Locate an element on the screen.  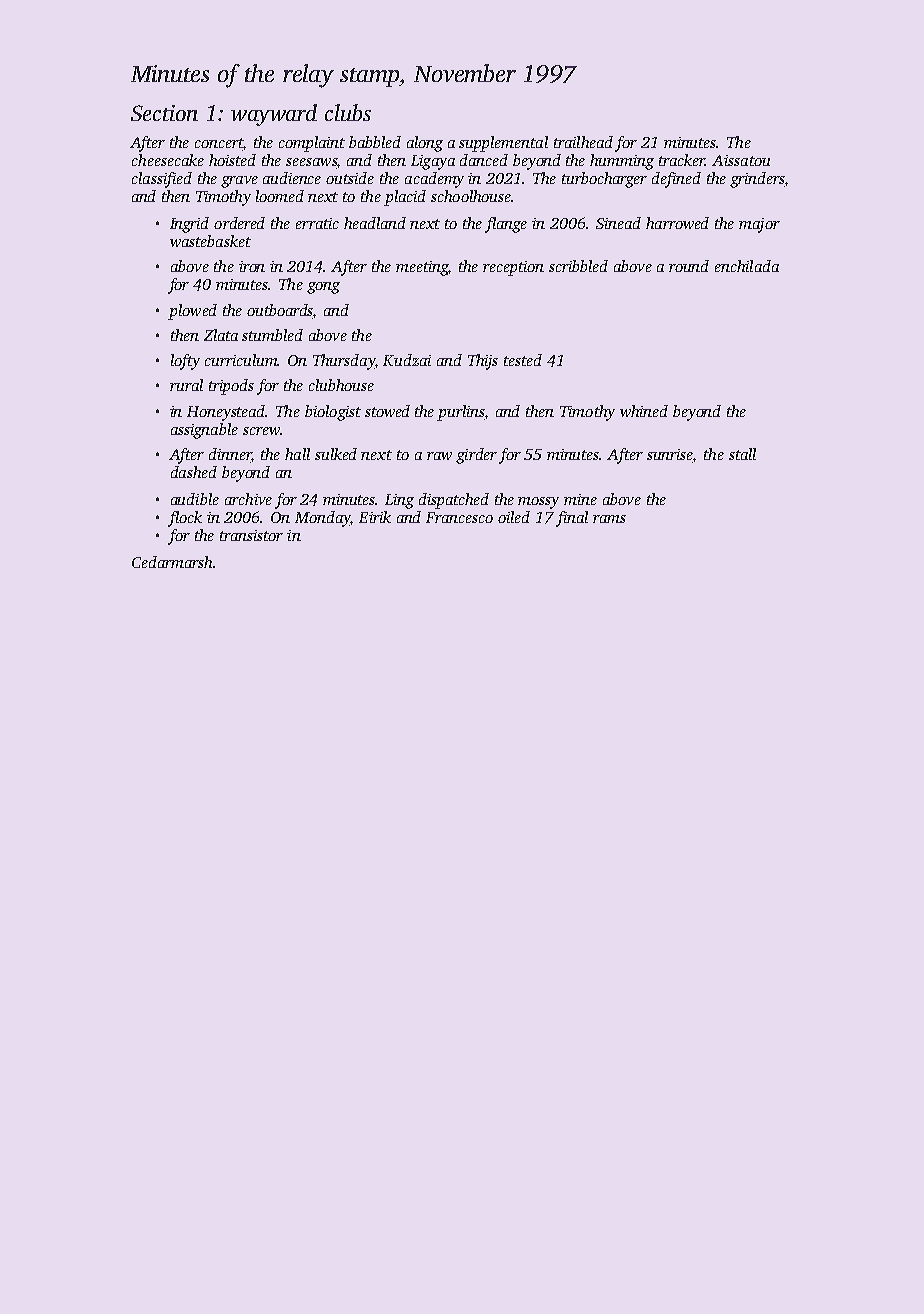
whined is located at coordinates (644, 411).
